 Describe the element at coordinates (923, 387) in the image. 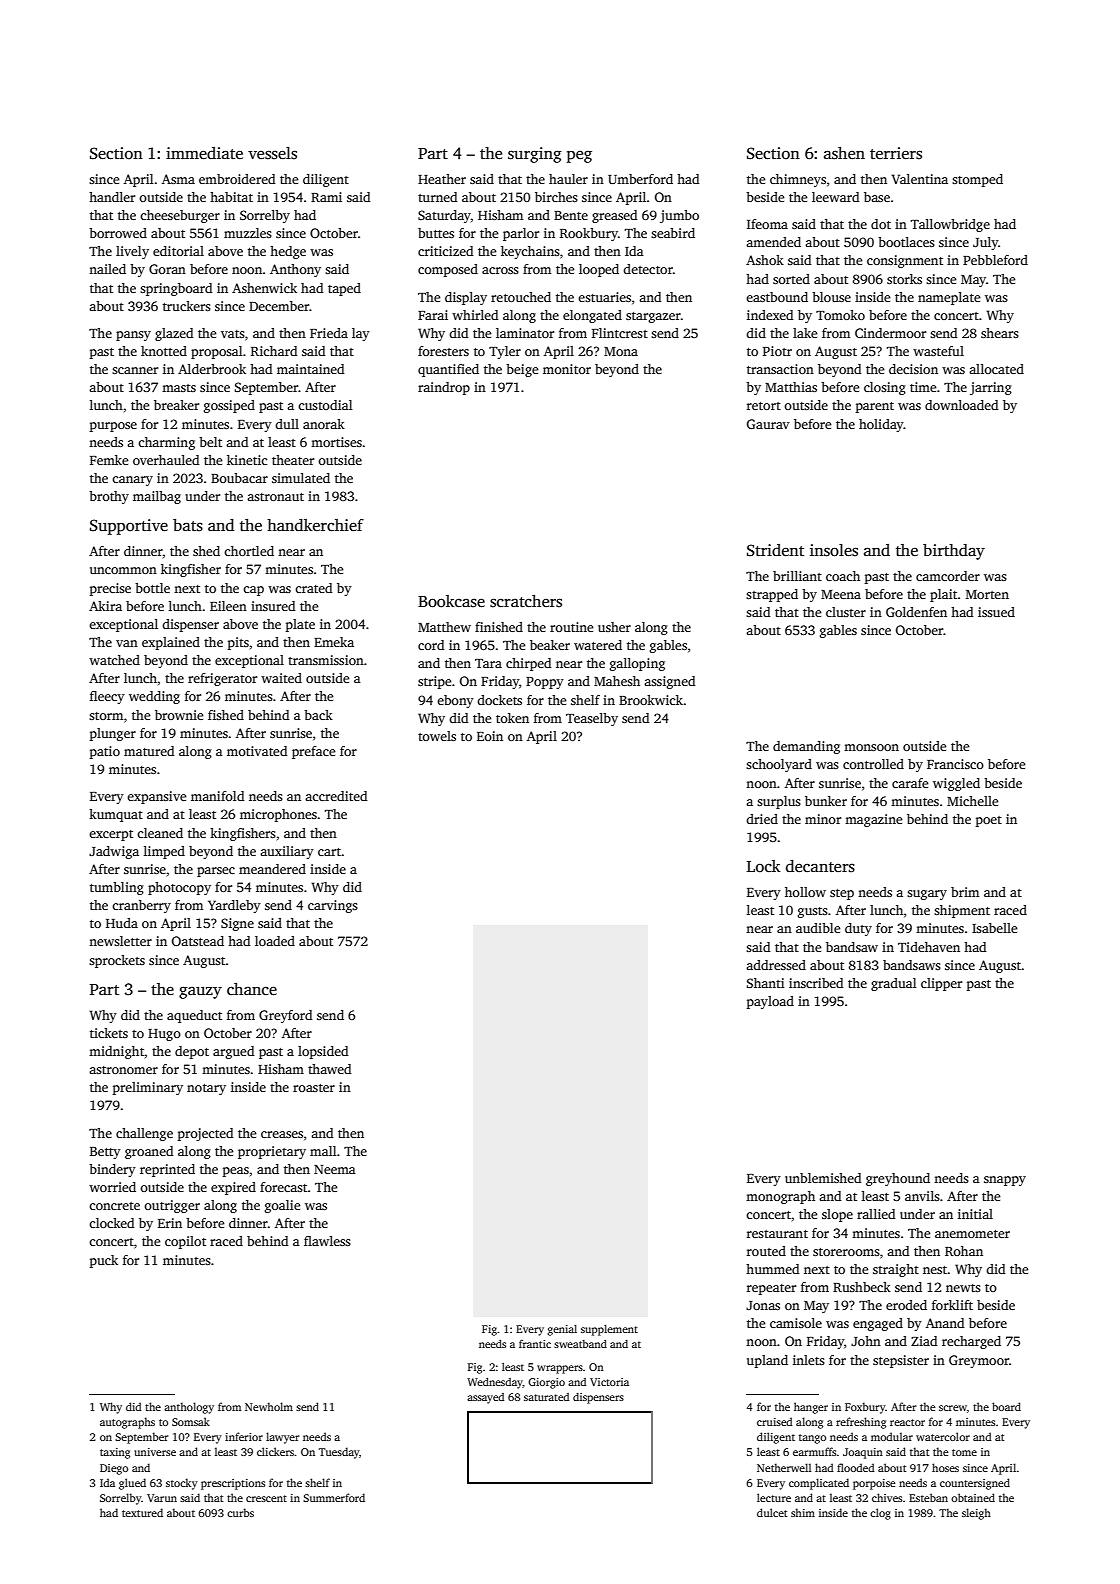

I see `time` at that location.
